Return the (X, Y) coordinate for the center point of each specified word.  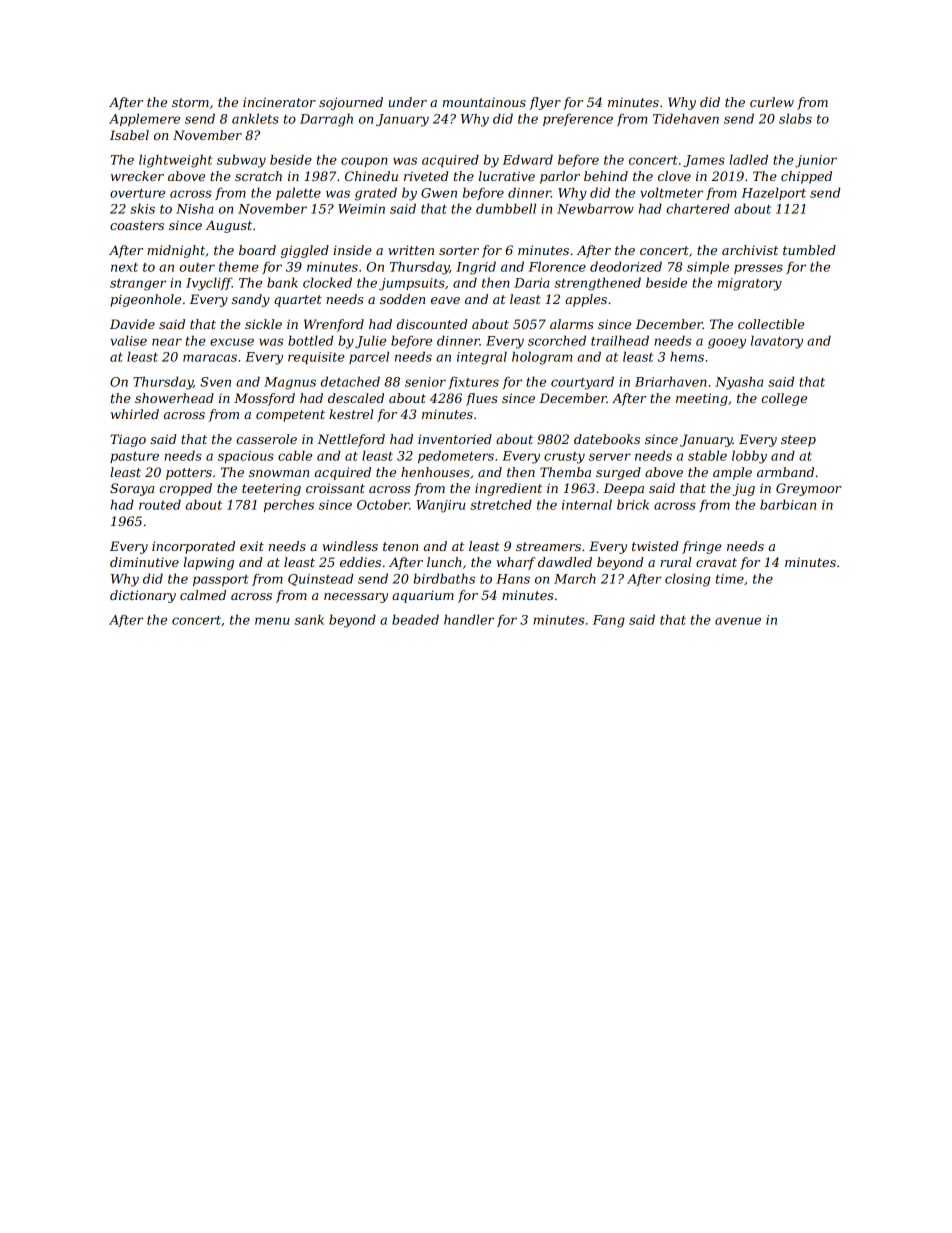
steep (798, 441)
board (257, 250)
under (407, 102)
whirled (135, 414)
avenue (738, 621)
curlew (772, 102)
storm (190, 102)
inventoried (455, 439)
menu (272, 621)
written (411, 250)
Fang (609, 621)
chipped (806, 177)
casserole (266, 439)
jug (744, 489)
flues (482, 399)
